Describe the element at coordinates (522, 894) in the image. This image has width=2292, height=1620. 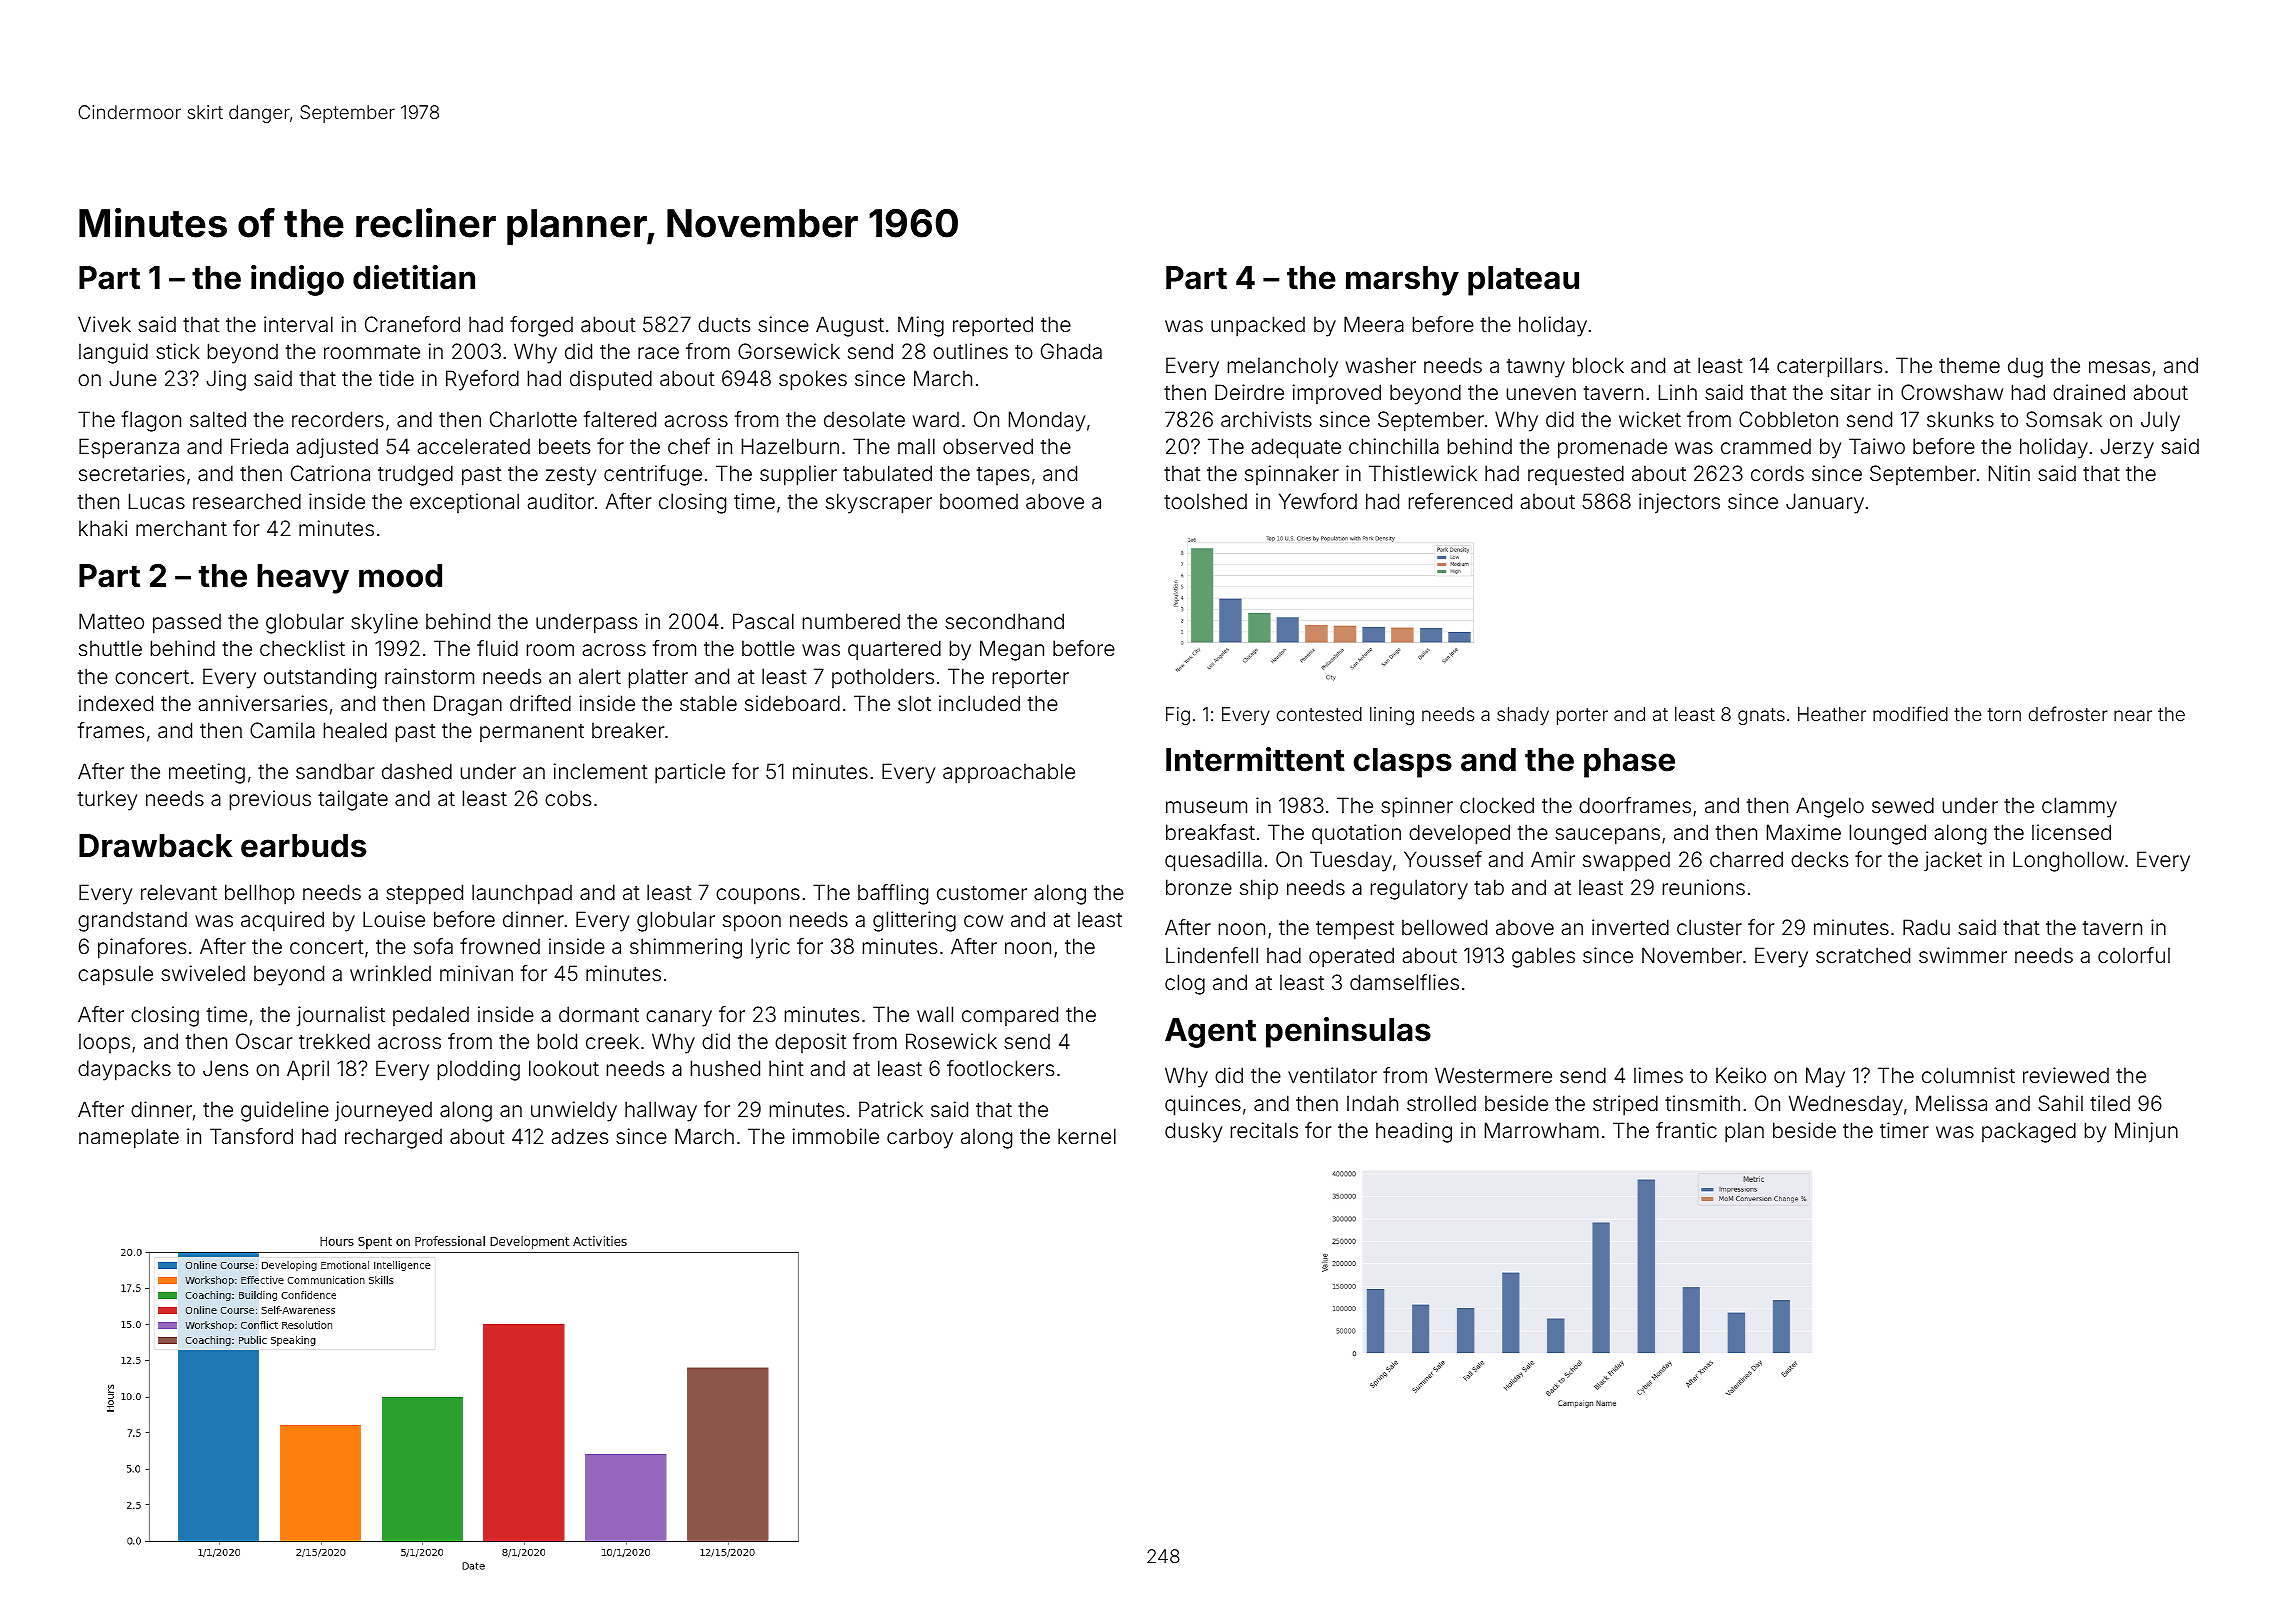
I see `launchpad` at that location.
